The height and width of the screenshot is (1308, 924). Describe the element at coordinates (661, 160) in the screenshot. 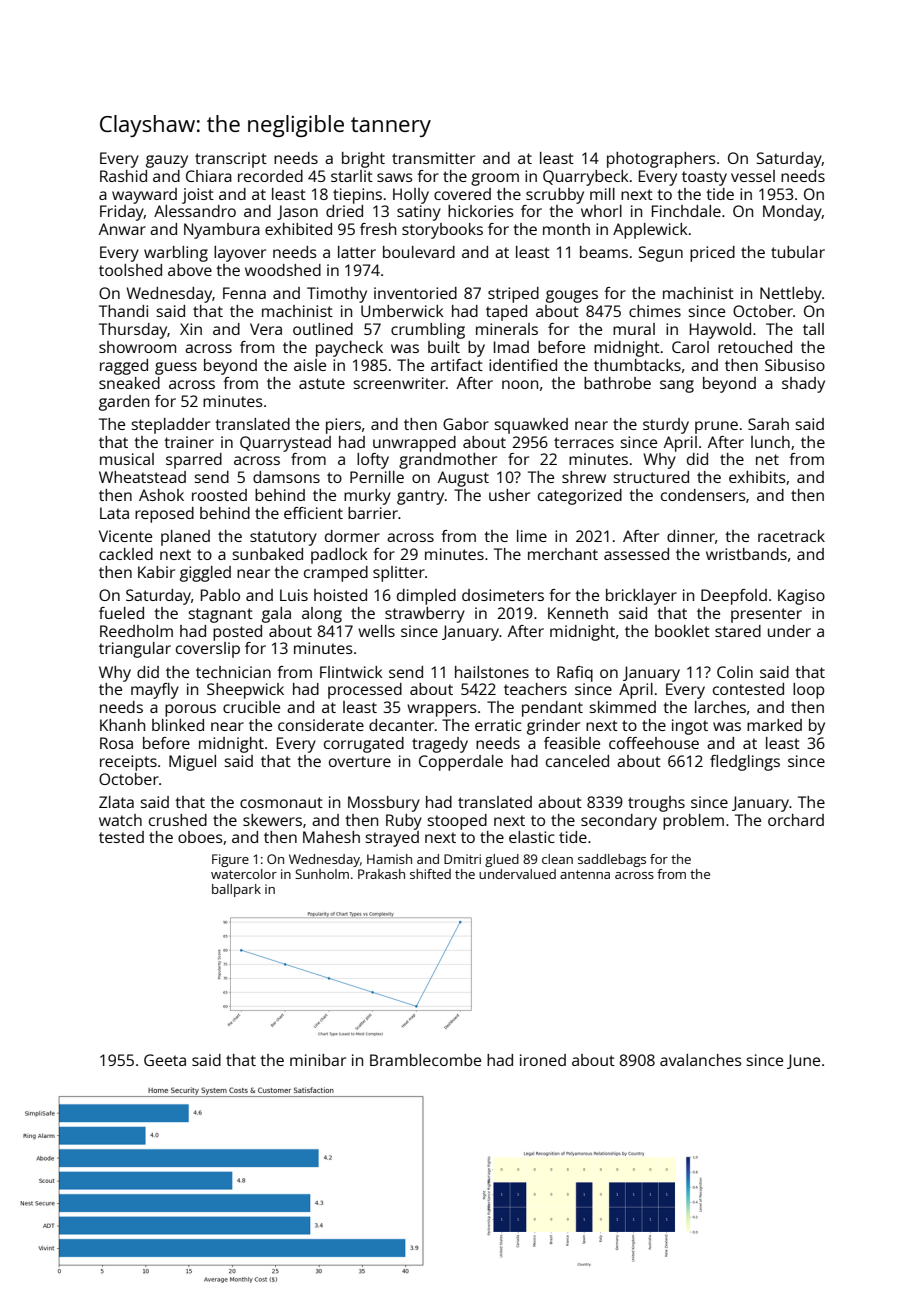

I see `photographers` at that location.
